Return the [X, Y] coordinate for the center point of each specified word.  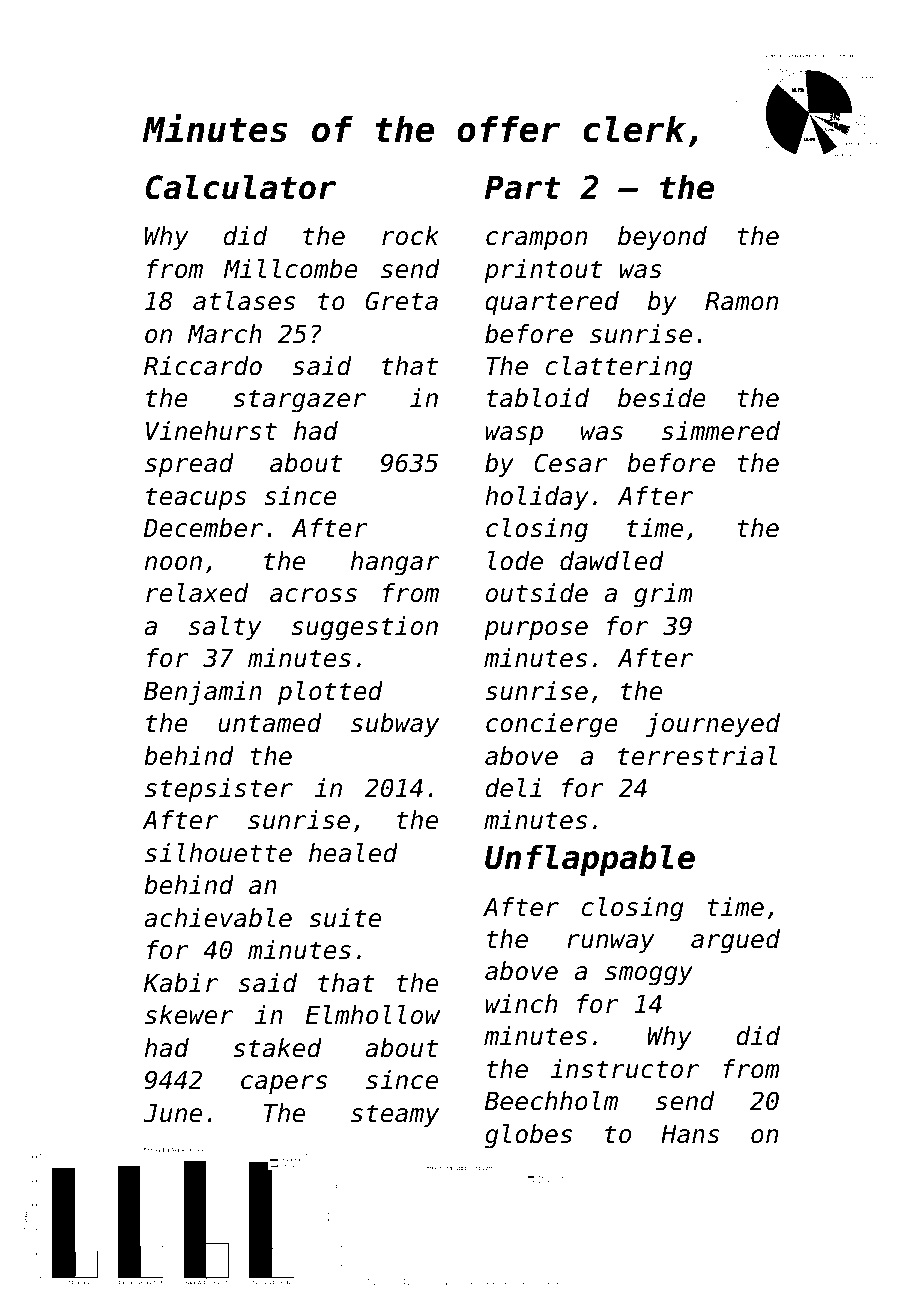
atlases [244, 301]
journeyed [713, 725]
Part [523, 187]
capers [284, 1084]
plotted [330, 693]
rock [410, 236]
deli [513, 788]
